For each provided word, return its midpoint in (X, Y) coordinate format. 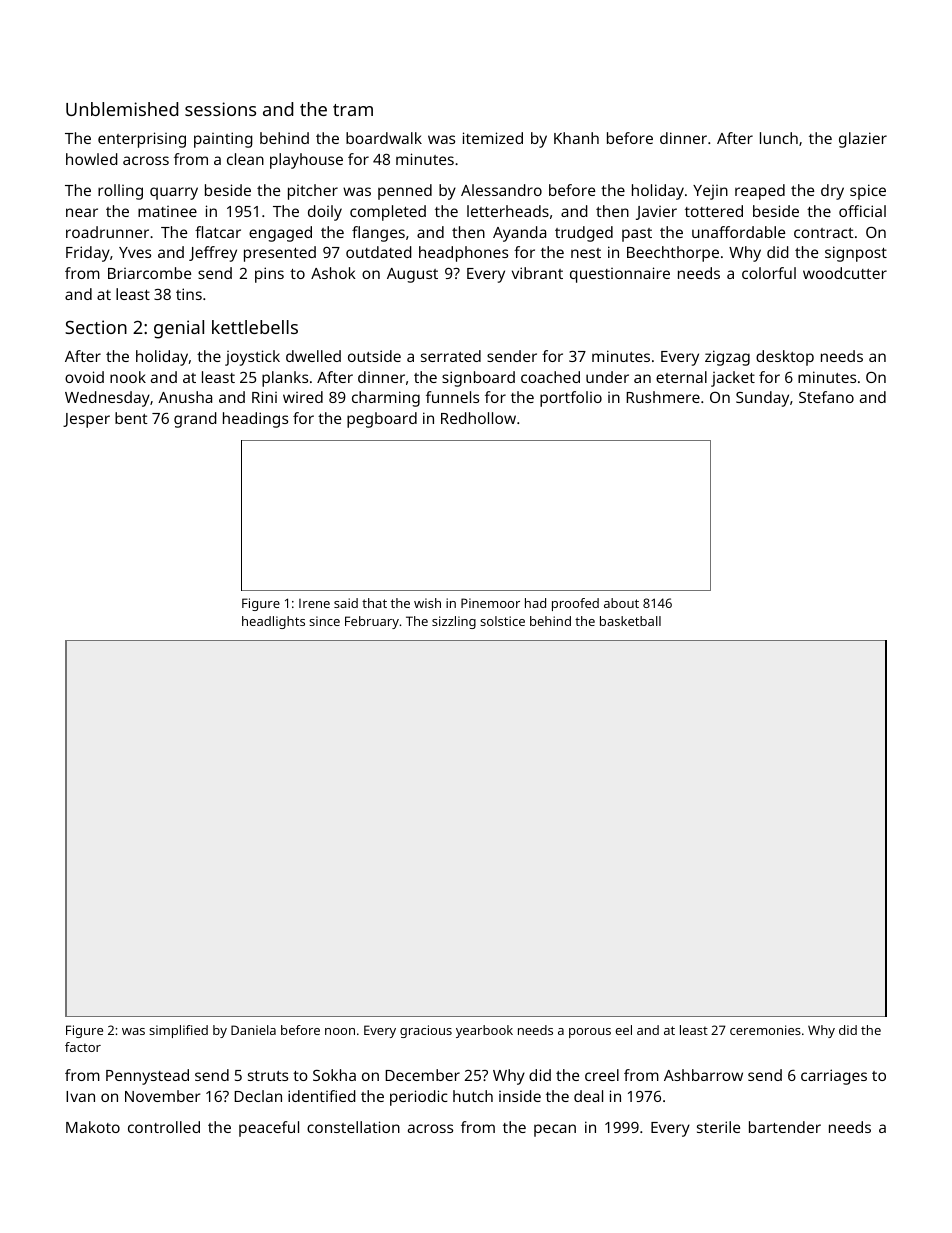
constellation (353, 1127)
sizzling (454, 622)
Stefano (826, 397)
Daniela (253, 1030)
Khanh (576, 138)
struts (268, 1076)
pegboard (382, 420)
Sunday (762, 399)
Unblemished (122, 109)
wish (427, 603)
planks (285, 379)
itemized (493, 138)
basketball (630, 621)
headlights (273, 622)
